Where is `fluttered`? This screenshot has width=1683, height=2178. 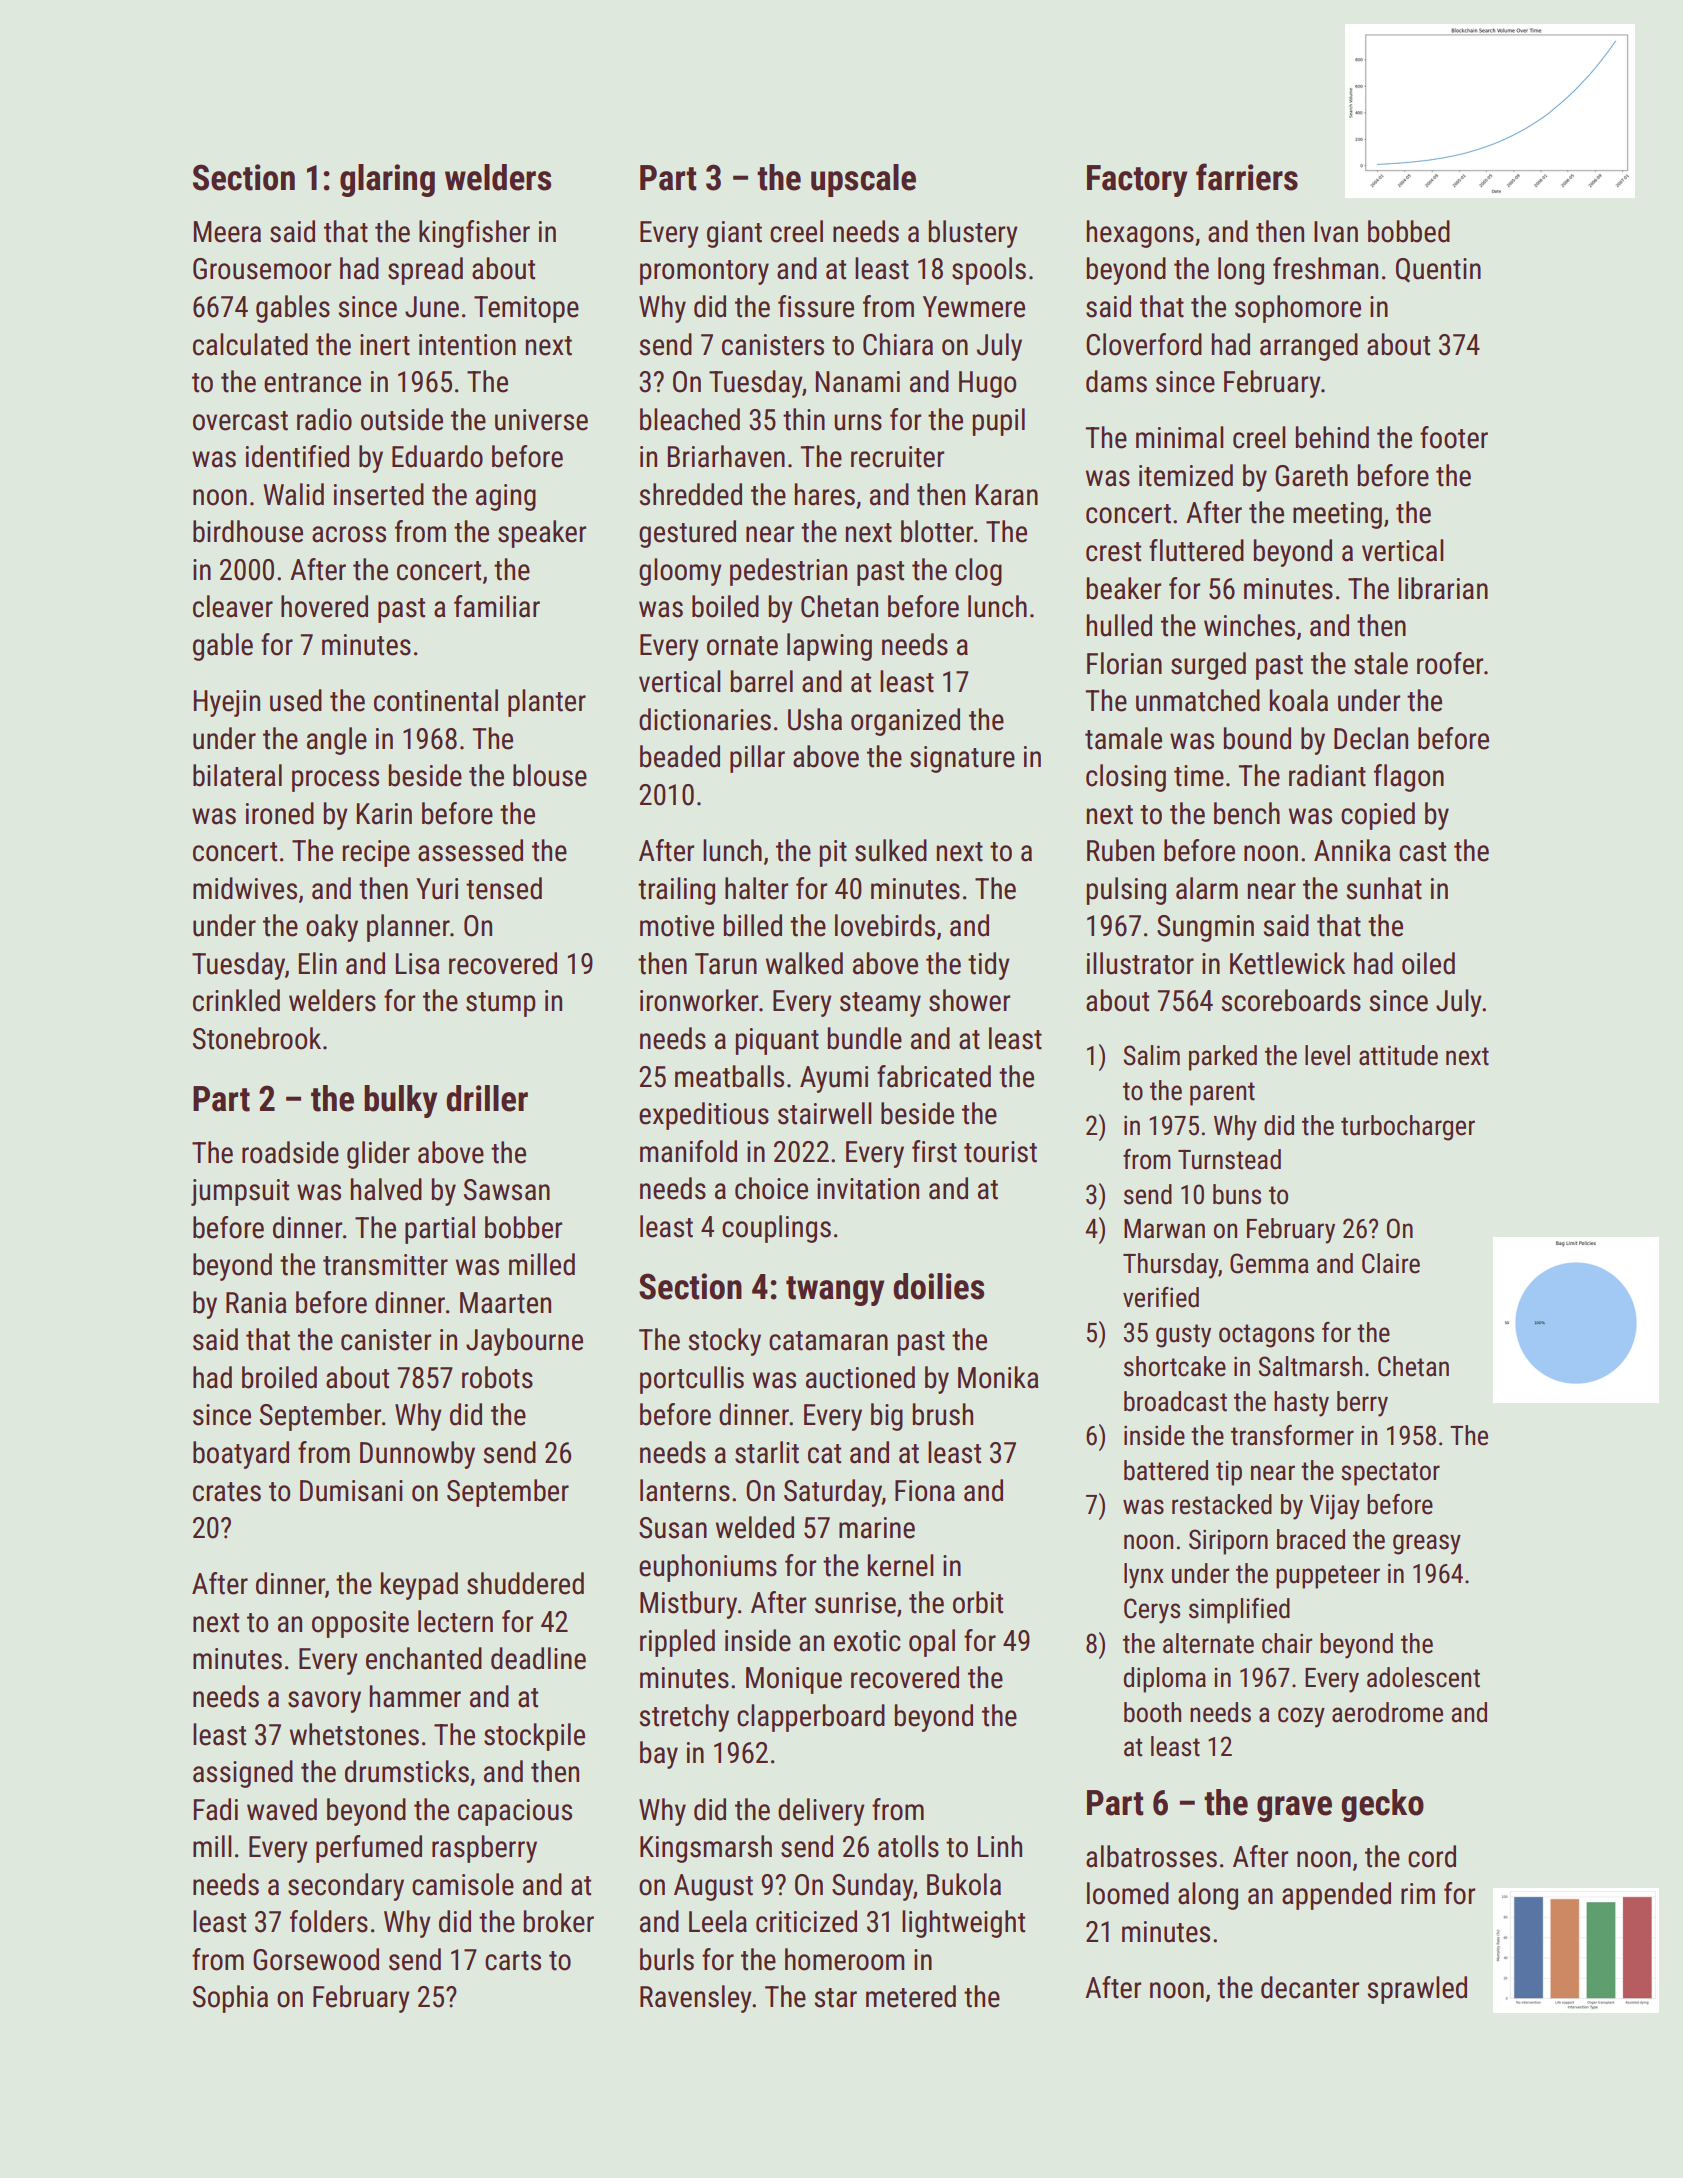 fluttered is located at coordinates (1196, 550).
